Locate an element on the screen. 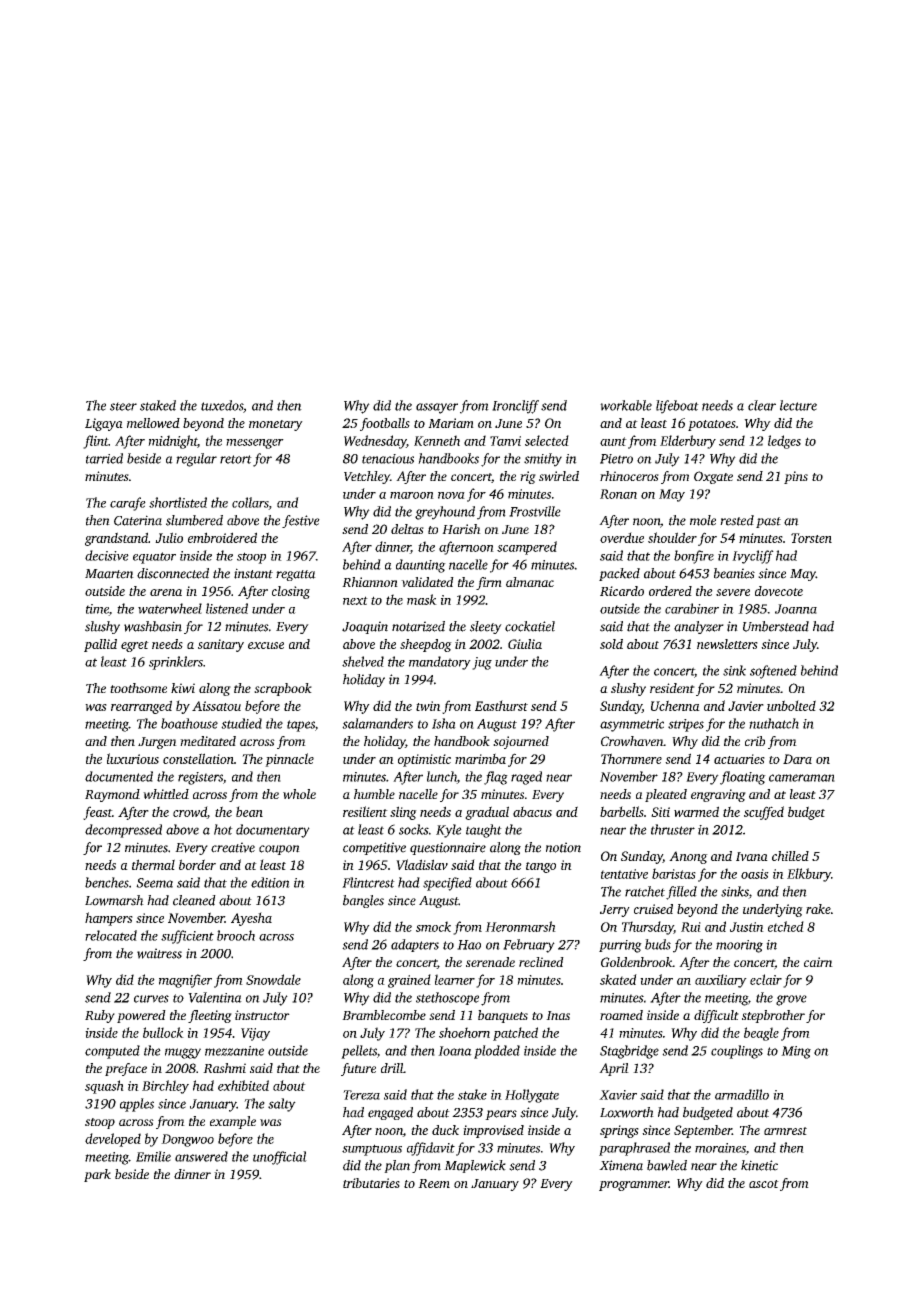 Image resolution: width=924 pixels, height=1308 pixels. scampered is located at coordinates (527, 548).
